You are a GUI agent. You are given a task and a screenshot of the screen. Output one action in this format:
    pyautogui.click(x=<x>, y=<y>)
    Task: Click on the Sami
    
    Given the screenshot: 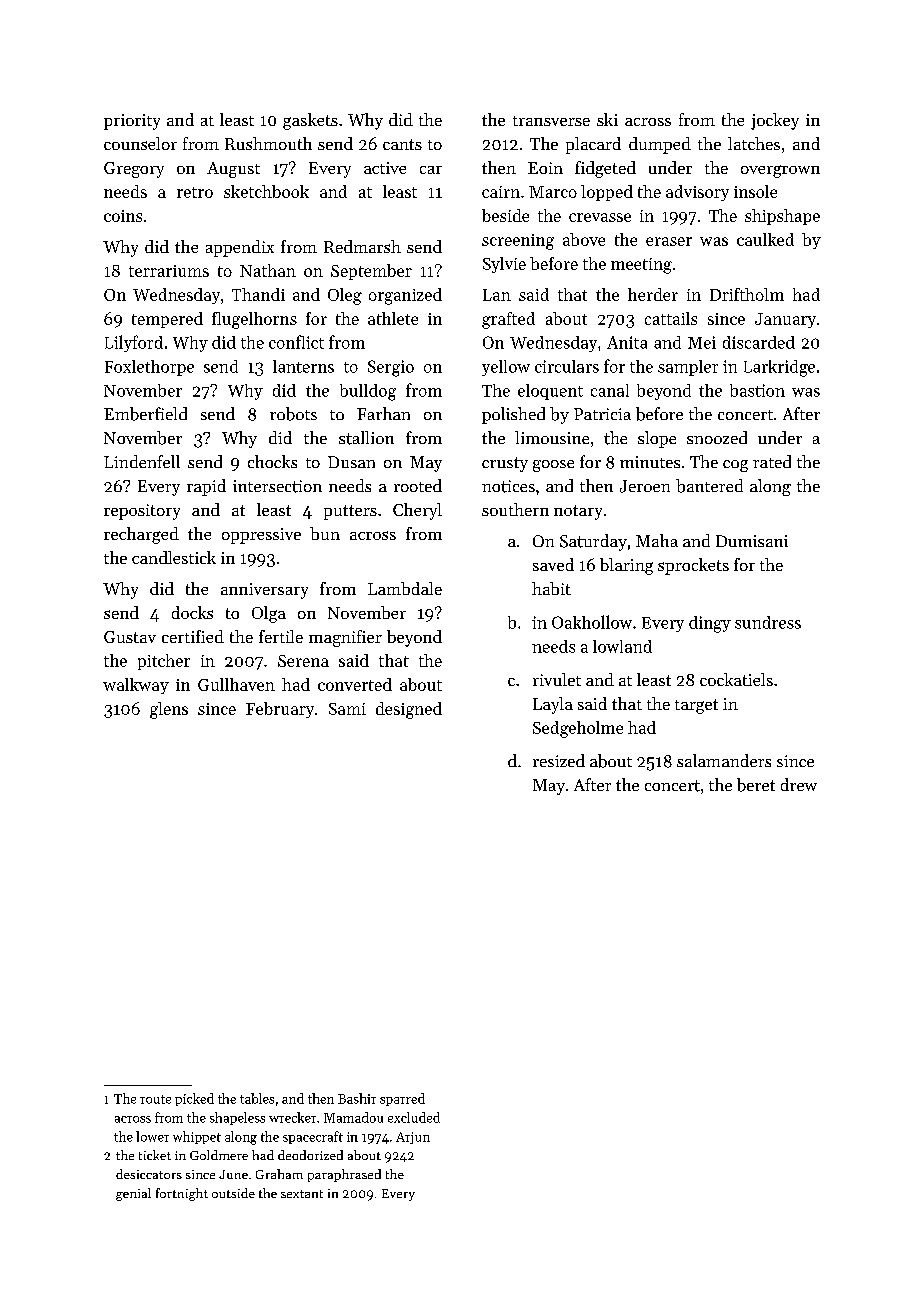 What is the action you would take?
    pyautogui.click(x=347, y=709)
